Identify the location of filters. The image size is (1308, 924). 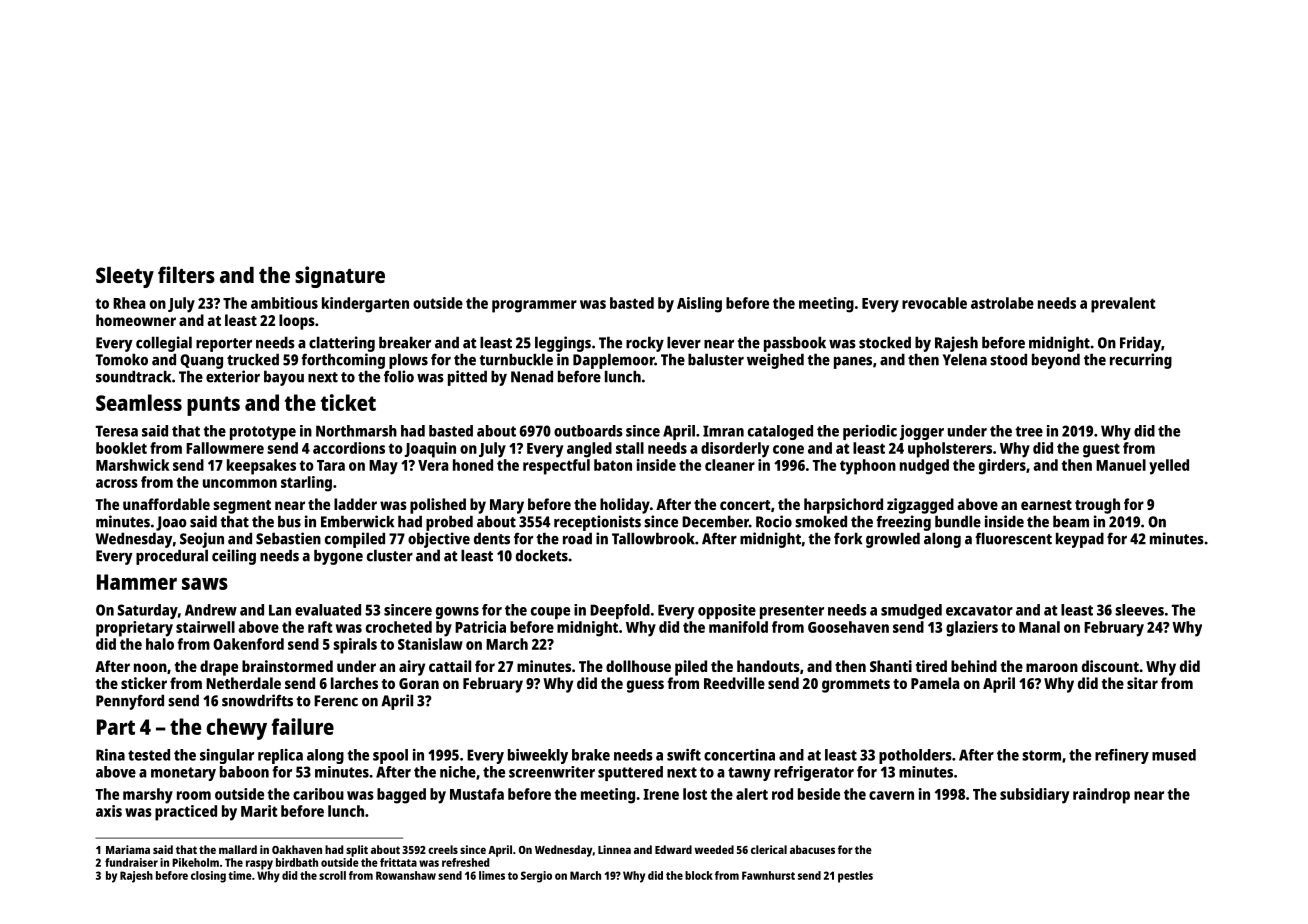
(186, 274).
